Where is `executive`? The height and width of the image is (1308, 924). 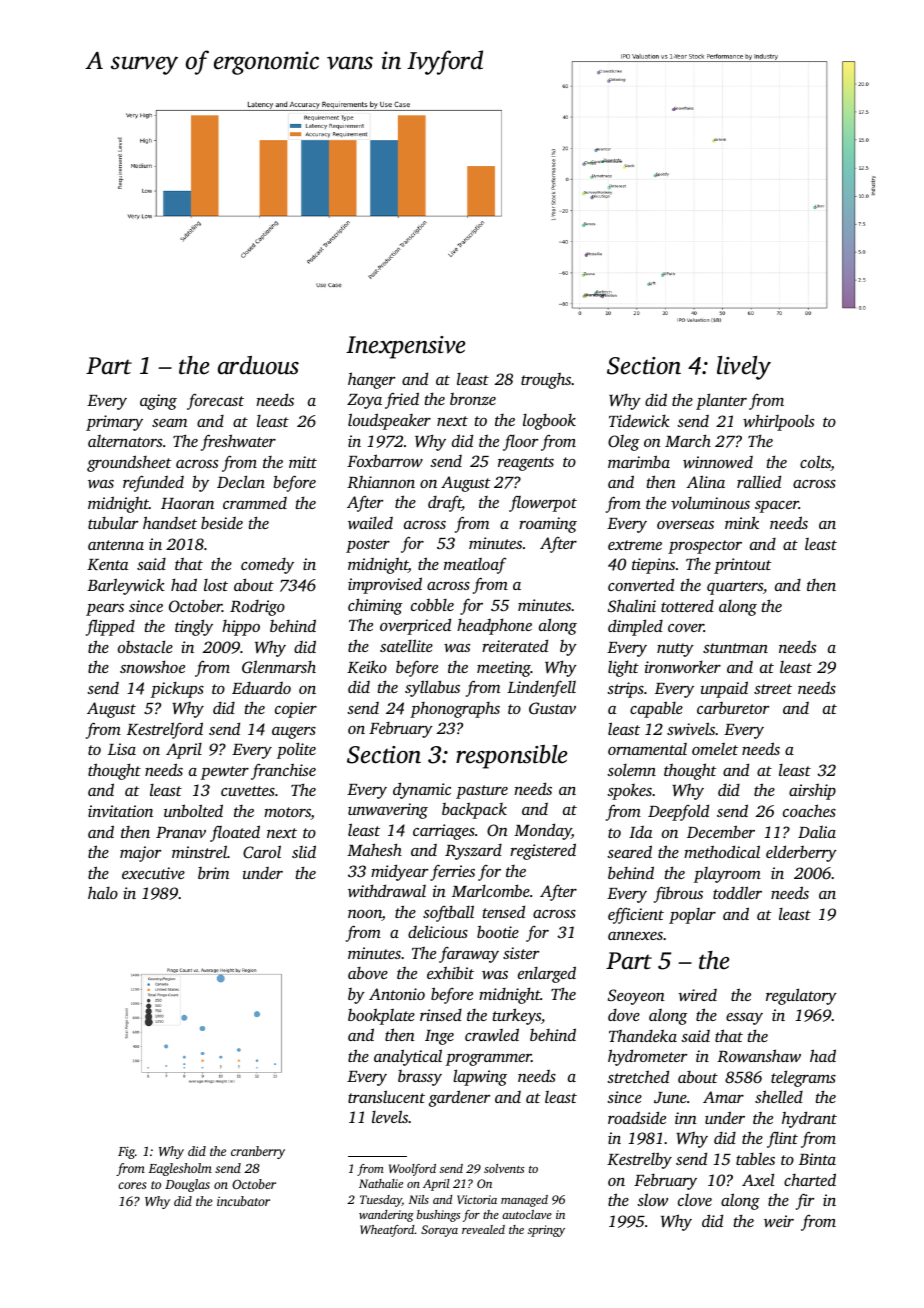 executive is located at coordinates (153, 873).
